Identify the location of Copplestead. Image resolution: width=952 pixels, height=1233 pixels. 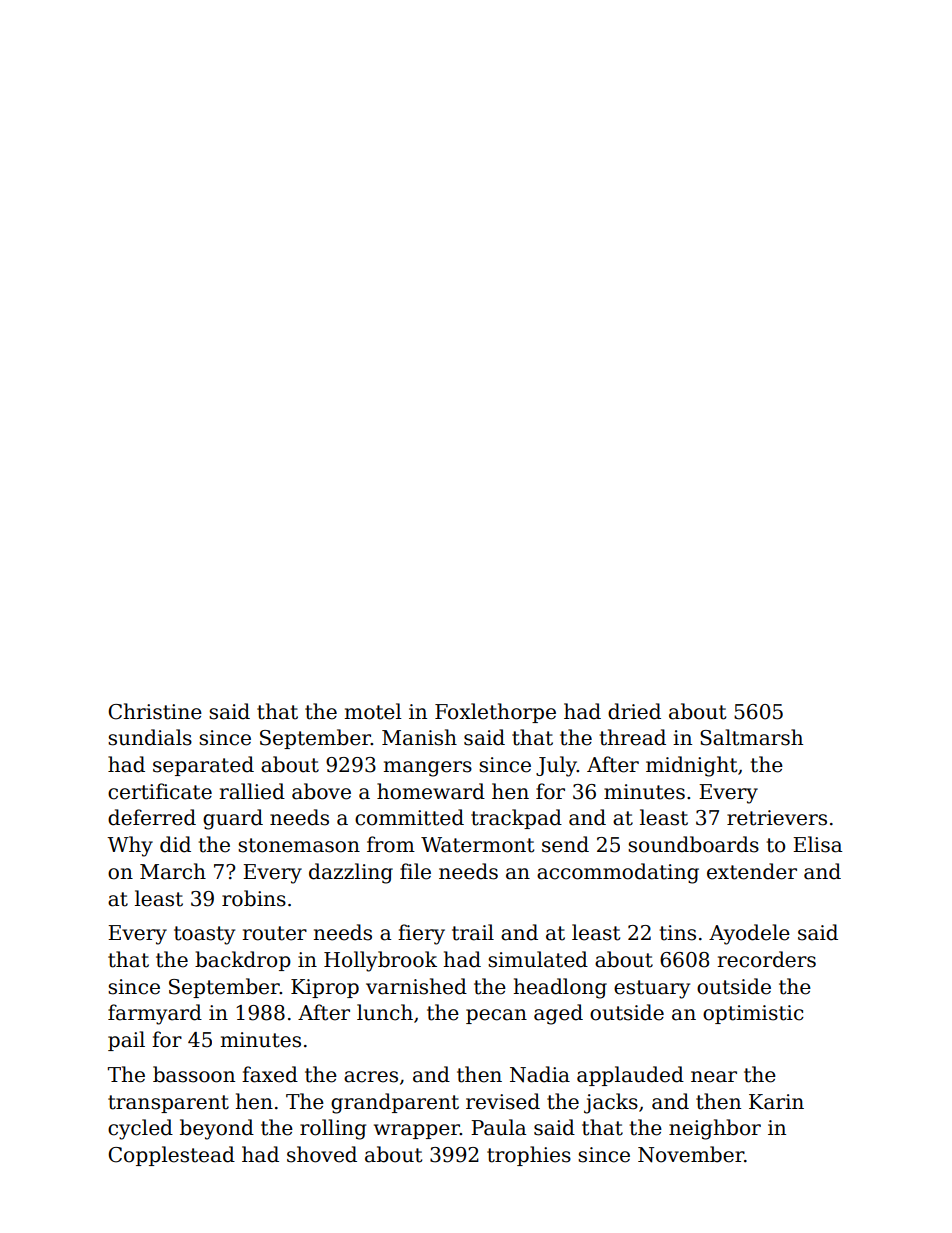
(171, 1156).
